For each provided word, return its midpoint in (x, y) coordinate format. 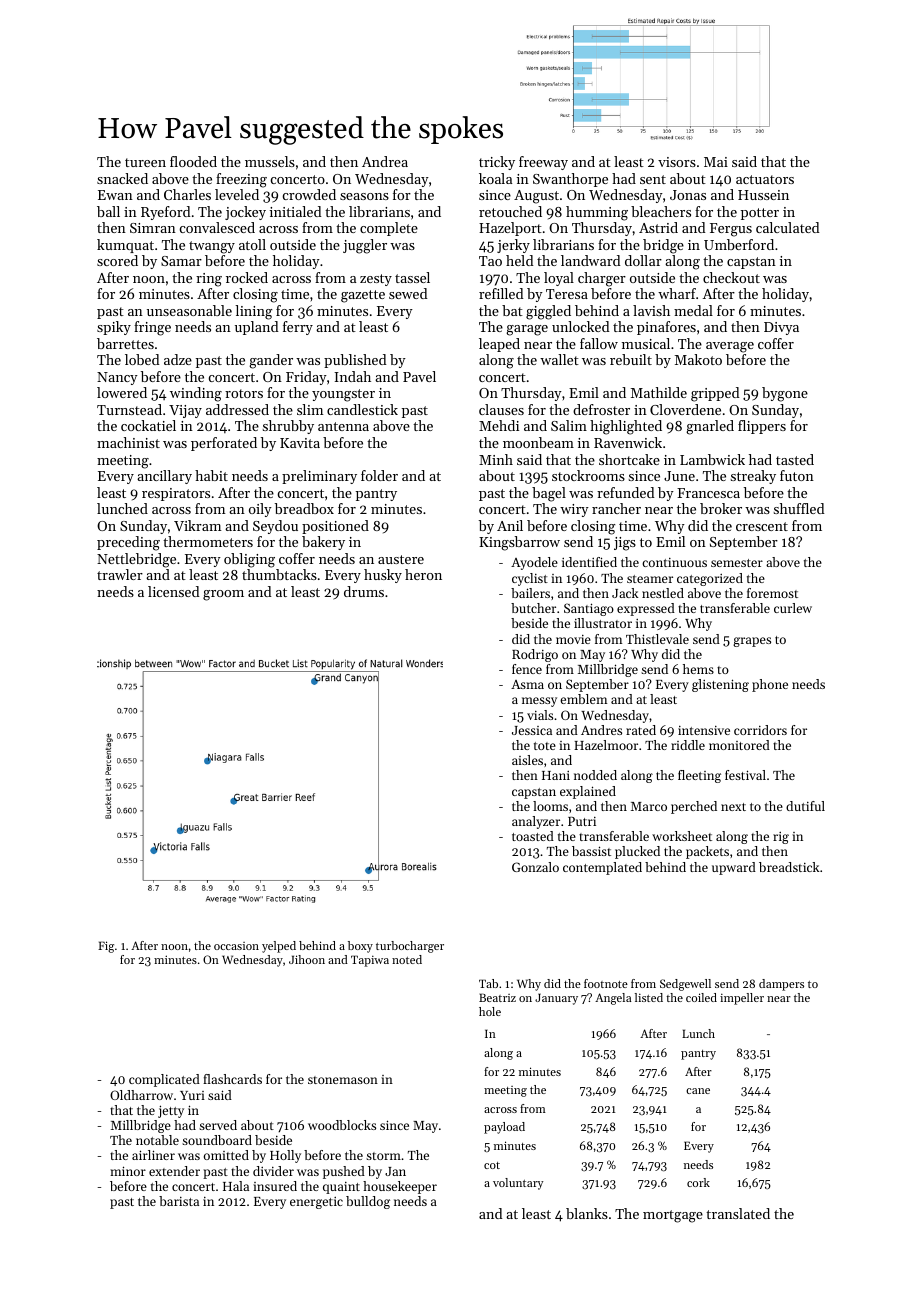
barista (179, 1201)
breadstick (789, 867)
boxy (360, 947)
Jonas (688, 195)
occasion (236, 946)
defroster (601, 409)
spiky (114, 328)
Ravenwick (628, 442)
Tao (490, 261)
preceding (128, 543)
